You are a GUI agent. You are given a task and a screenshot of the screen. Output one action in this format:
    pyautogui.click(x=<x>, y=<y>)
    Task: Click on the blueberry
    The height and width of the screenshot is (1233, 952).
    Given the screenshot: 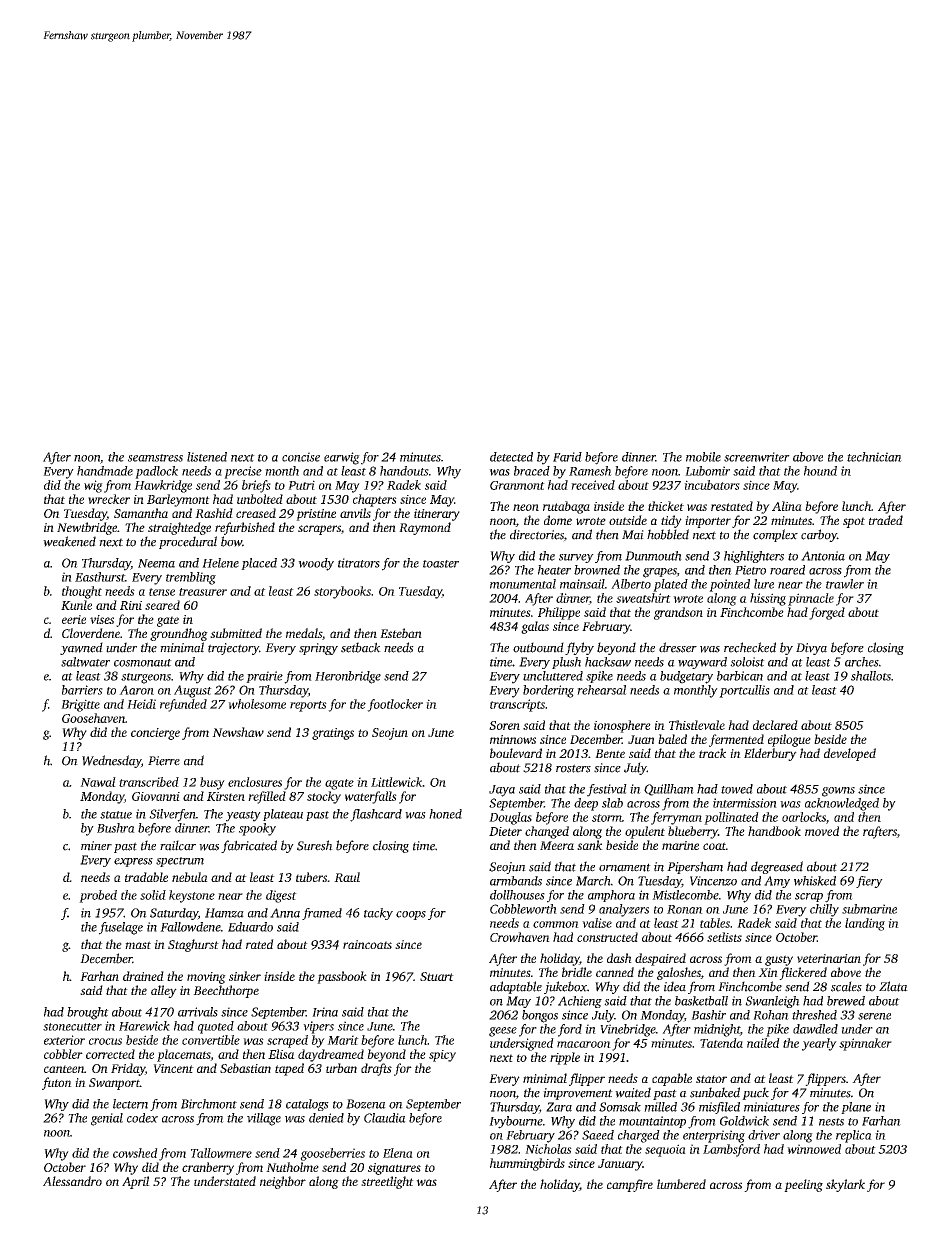 What is the action you would take?
    pyautogui.click(x=693, y=832)
